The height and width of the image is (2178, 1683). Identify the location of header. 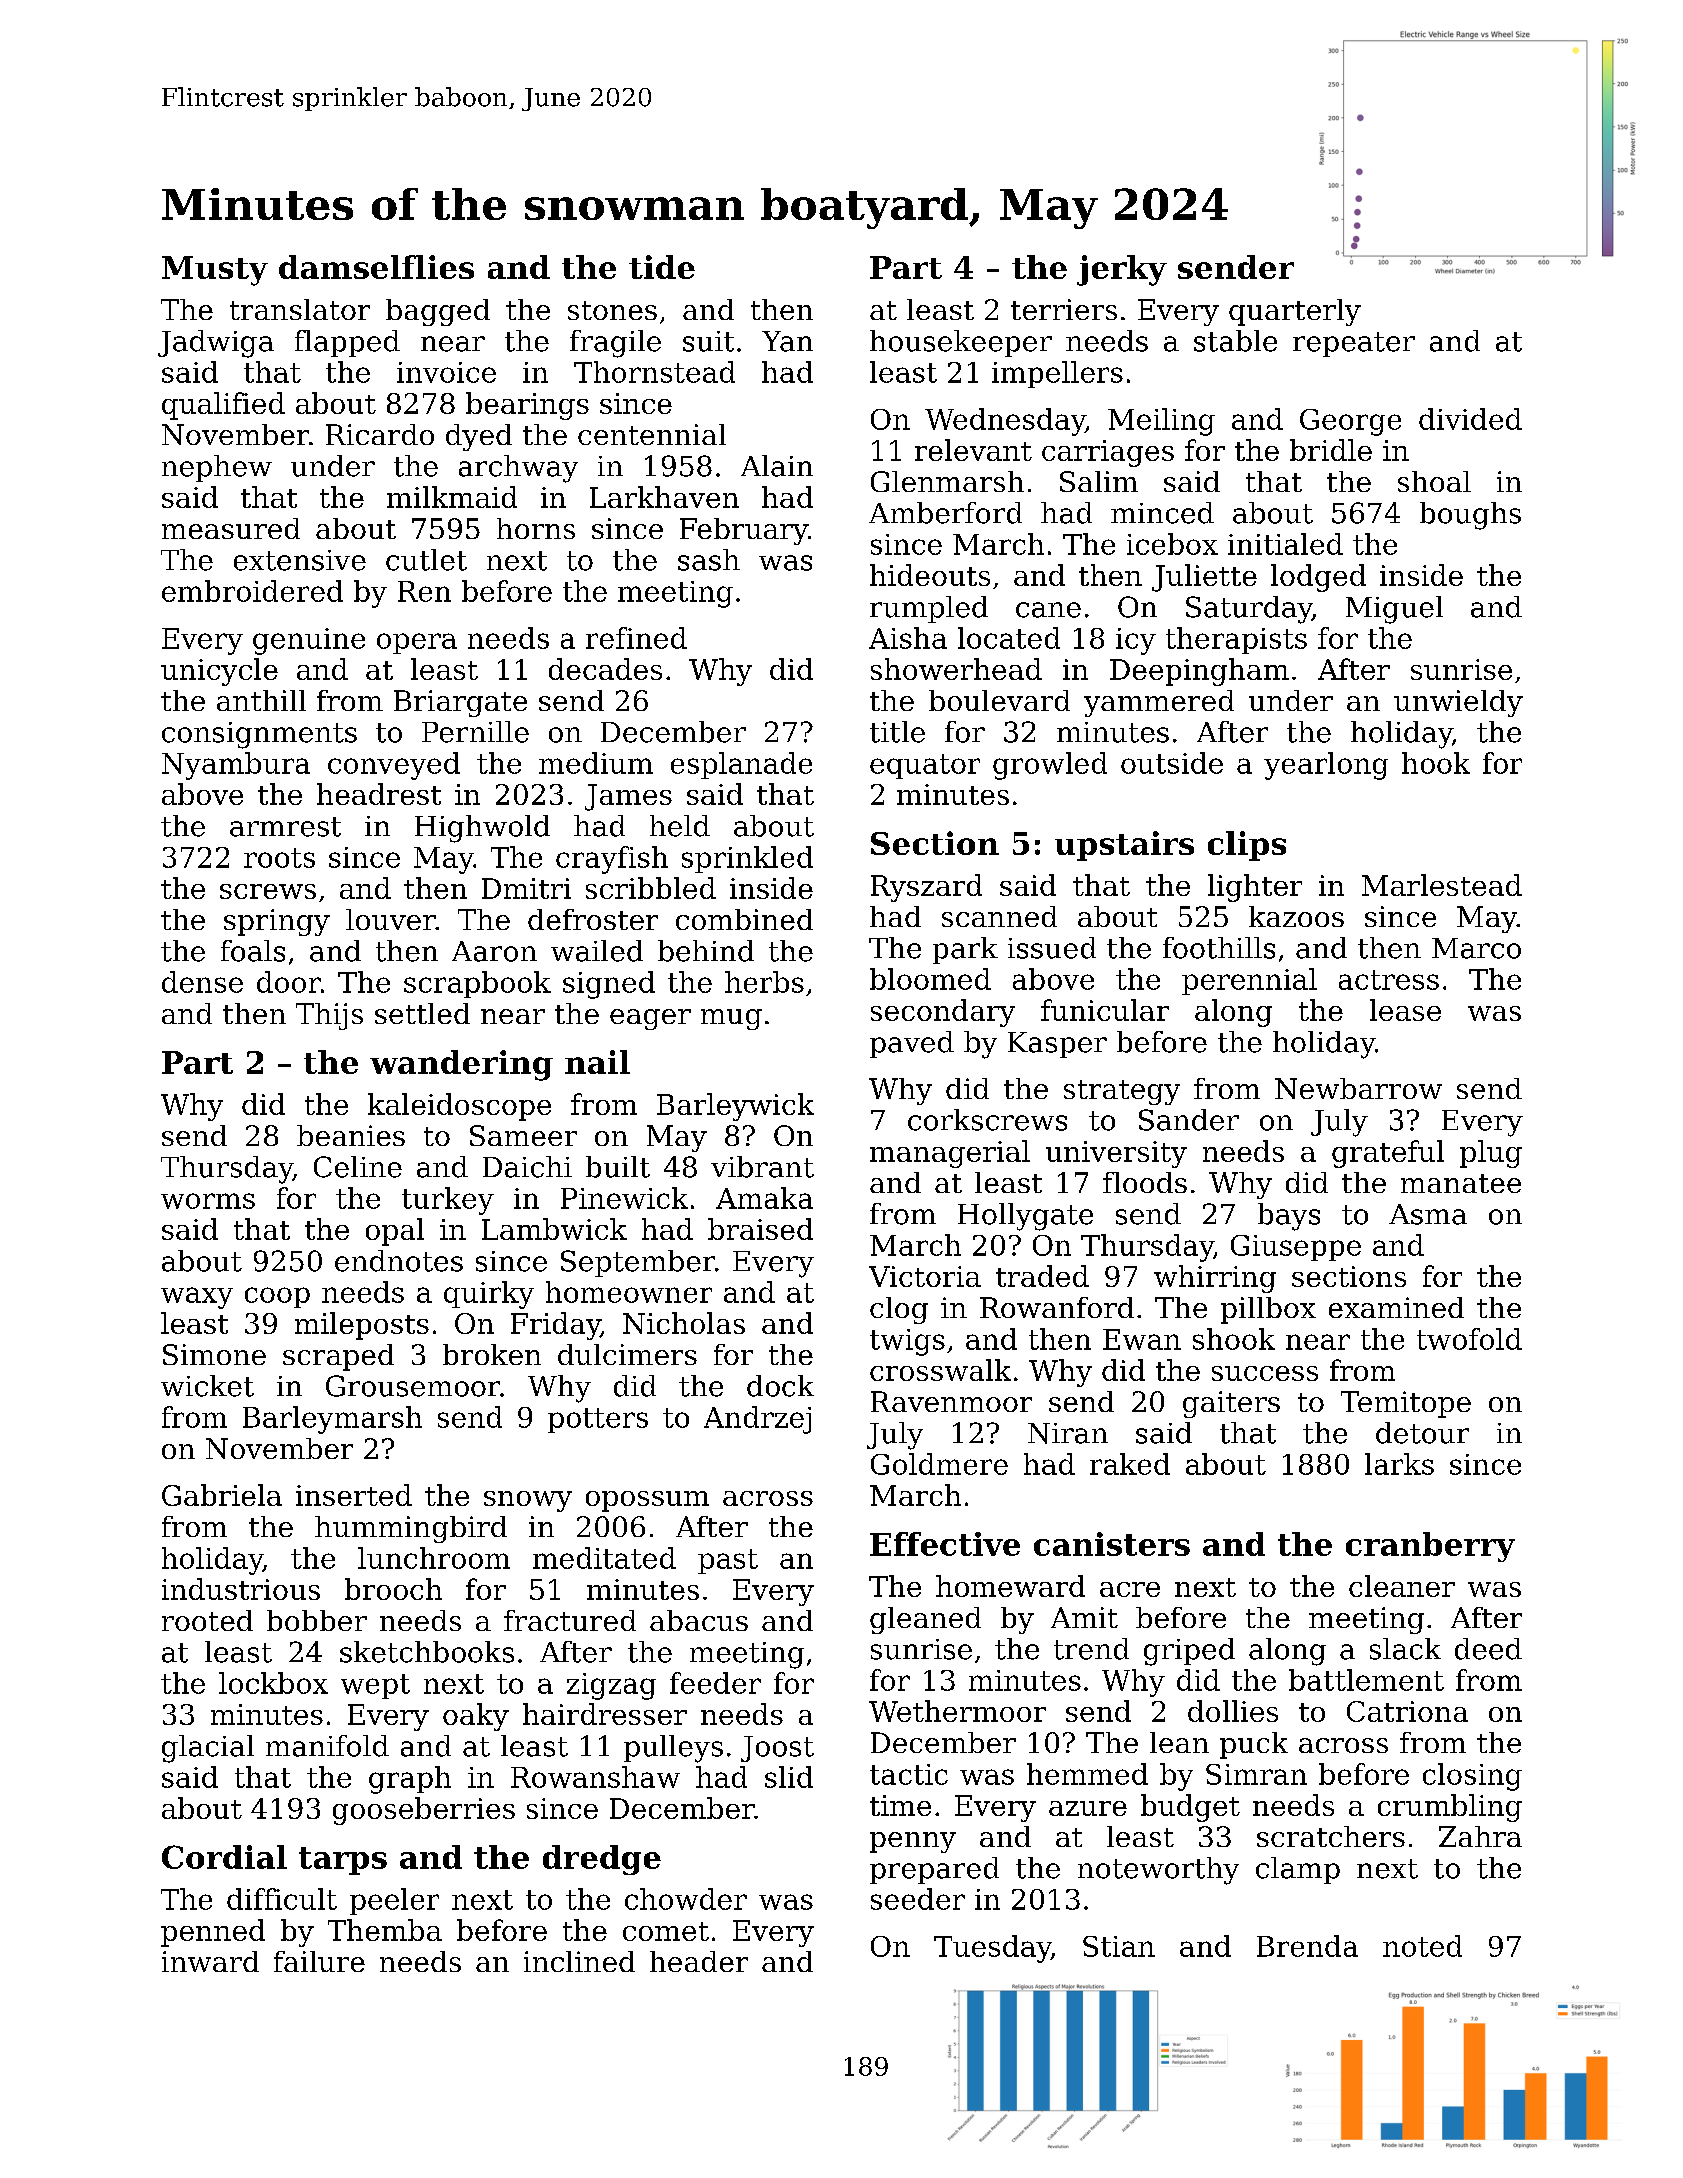
(699, 1961).
